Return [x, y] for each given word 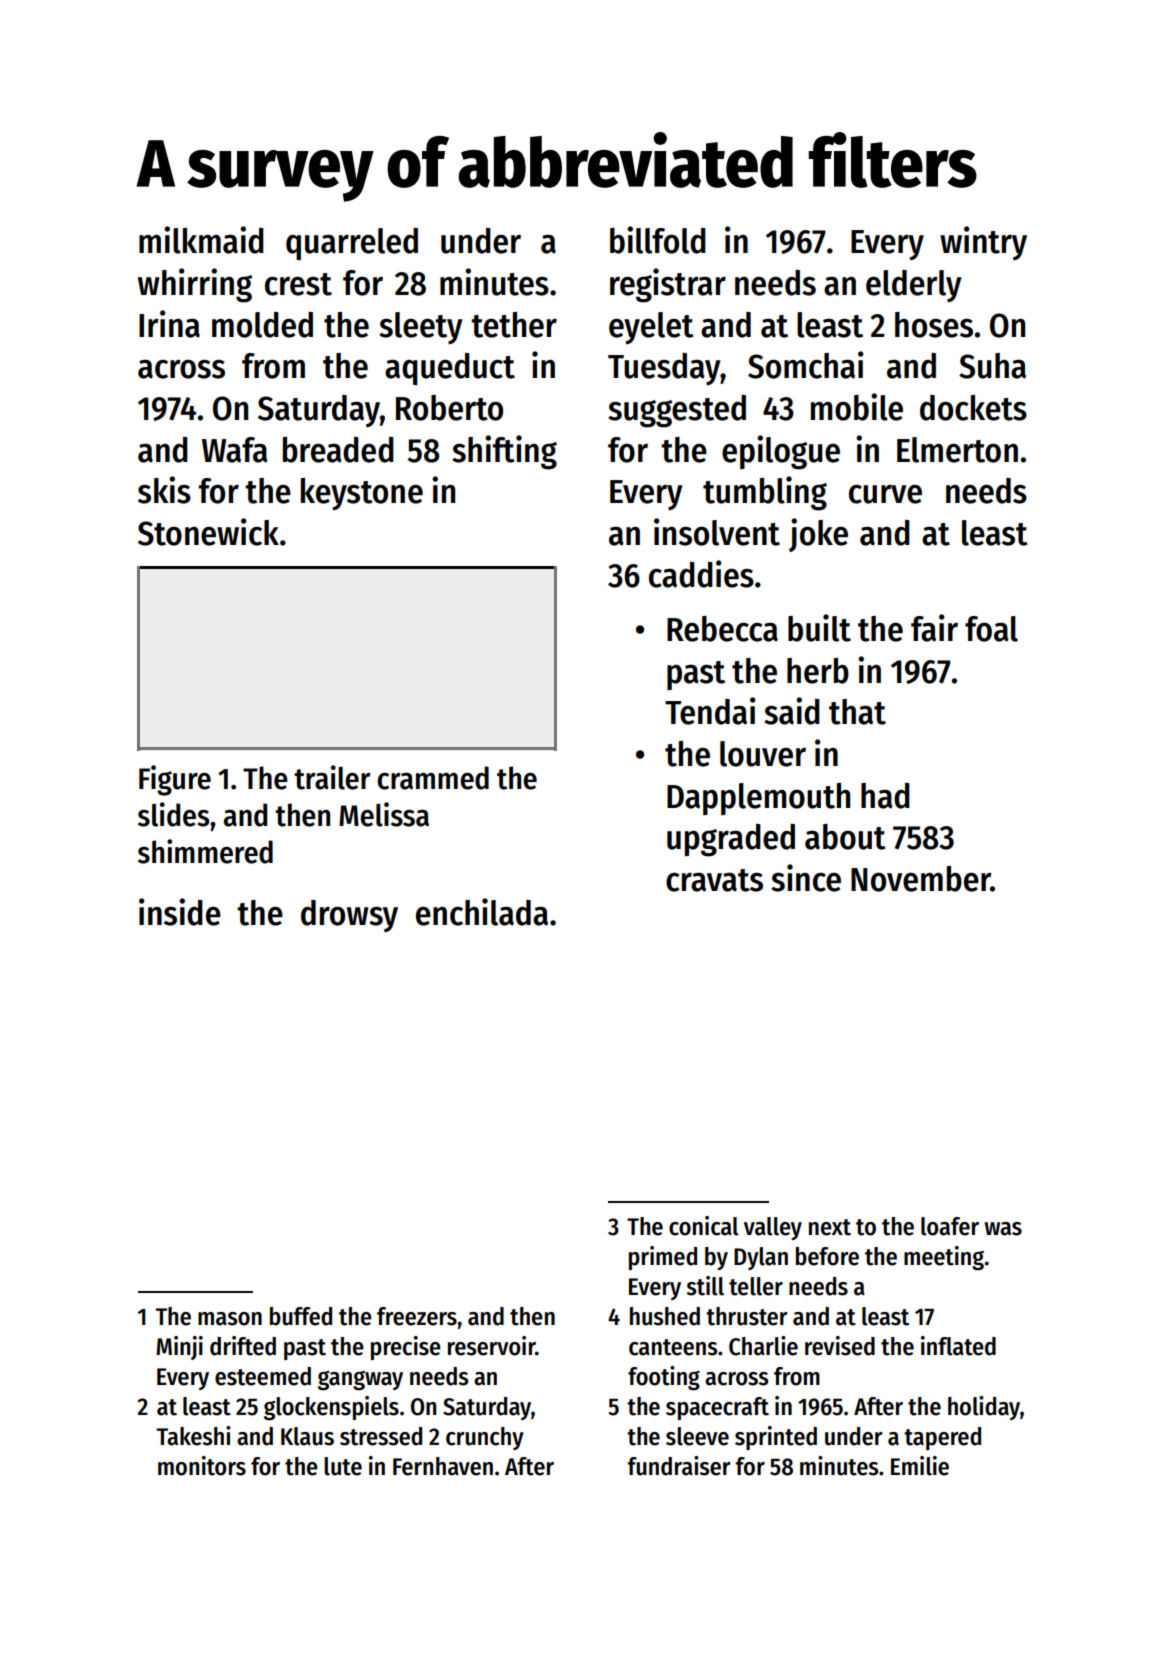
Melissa [384, 814]
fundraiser [679, 1466]
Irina [169, 324]
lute [343, 1466]
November [921, 879]
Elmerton [957, 450]
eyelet [651, 328]
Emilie [920, 1466]
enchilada [482, 912]
